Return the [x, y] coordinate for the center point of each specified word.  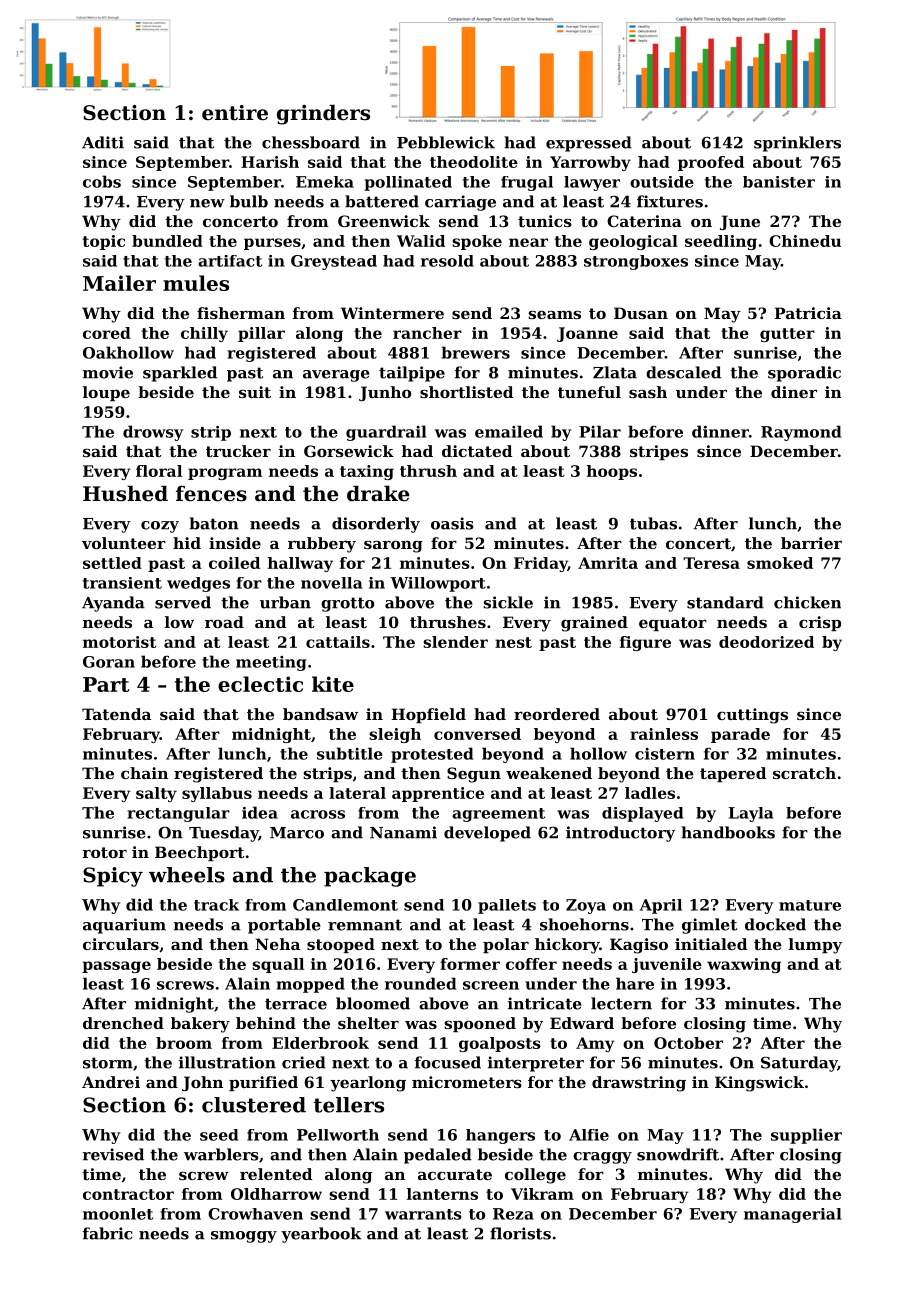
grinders [323, 115]
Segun [474, 775]
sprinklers [797, 144]
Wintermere [392, 313]
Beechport [199, 853]
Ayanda [113, 604]
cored [107, 333]
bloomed [373, 1003]
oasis [452, 523]
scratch [804, 773]
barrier [811, 543]
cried [304, 1062]
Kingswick [759, 1084]
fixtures [670, 201]
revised [113, 1154]
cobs [102, 181]
